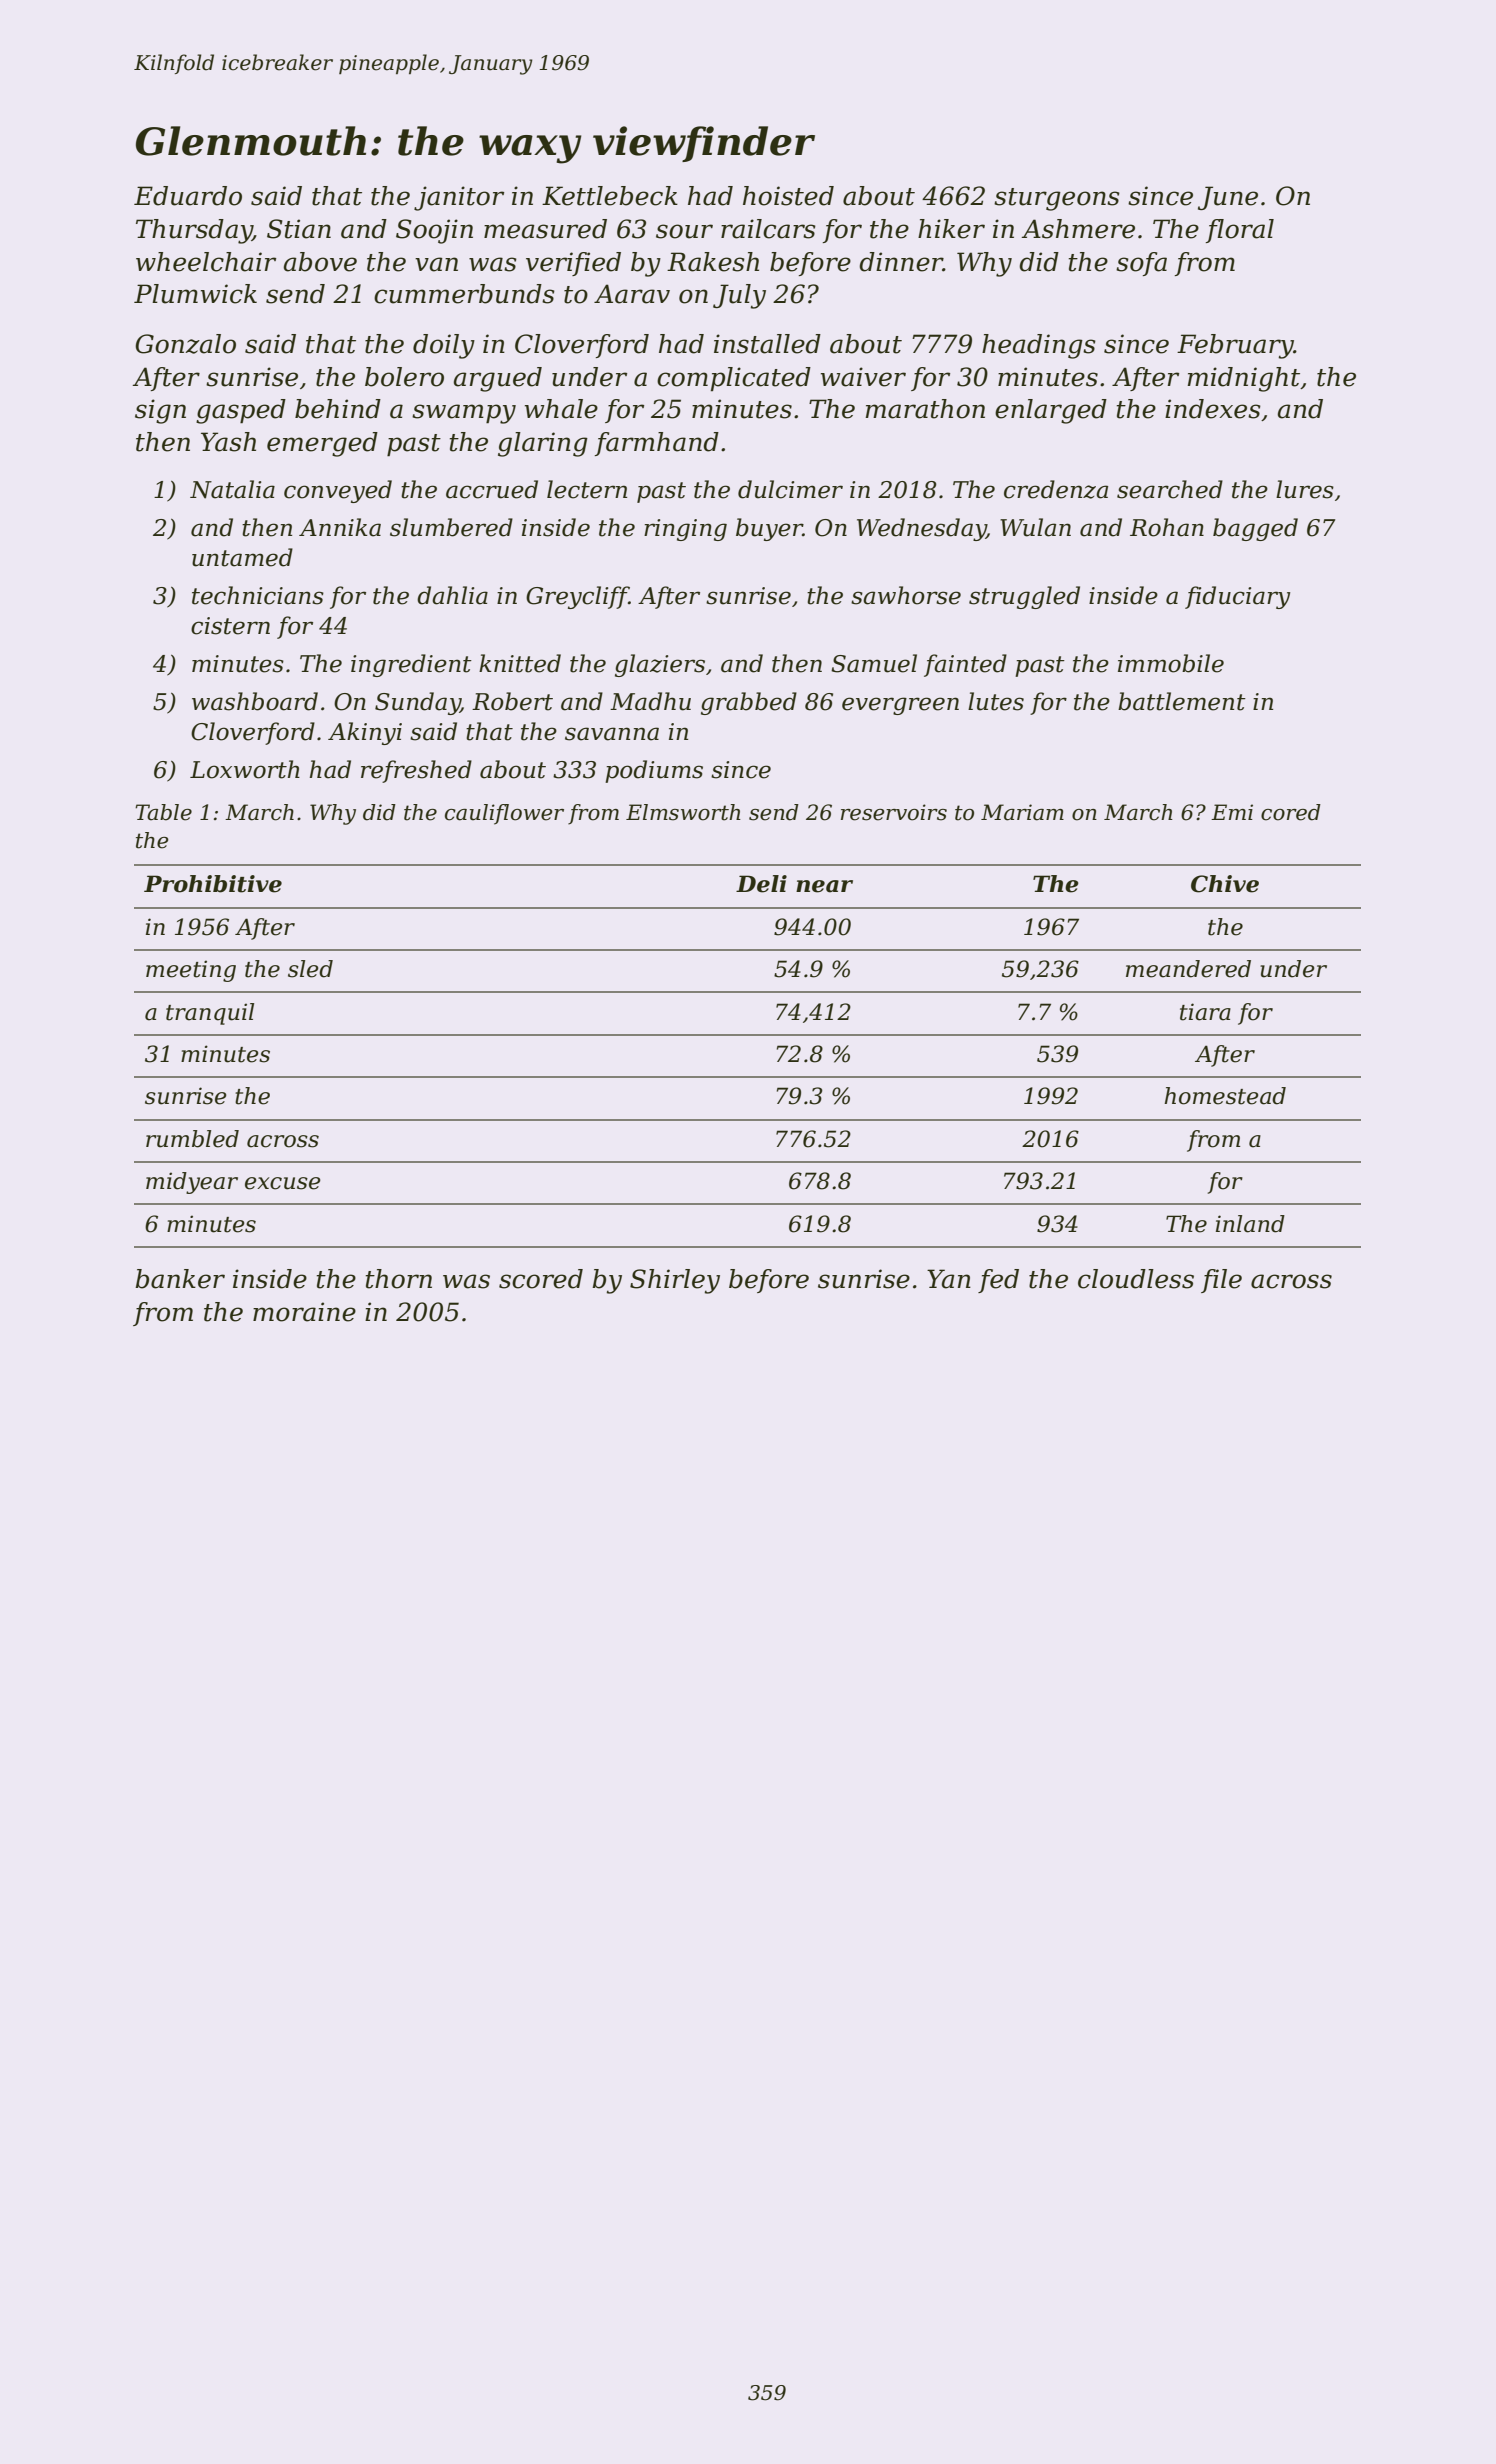  I want to click on dinner, so click(901, 262).
